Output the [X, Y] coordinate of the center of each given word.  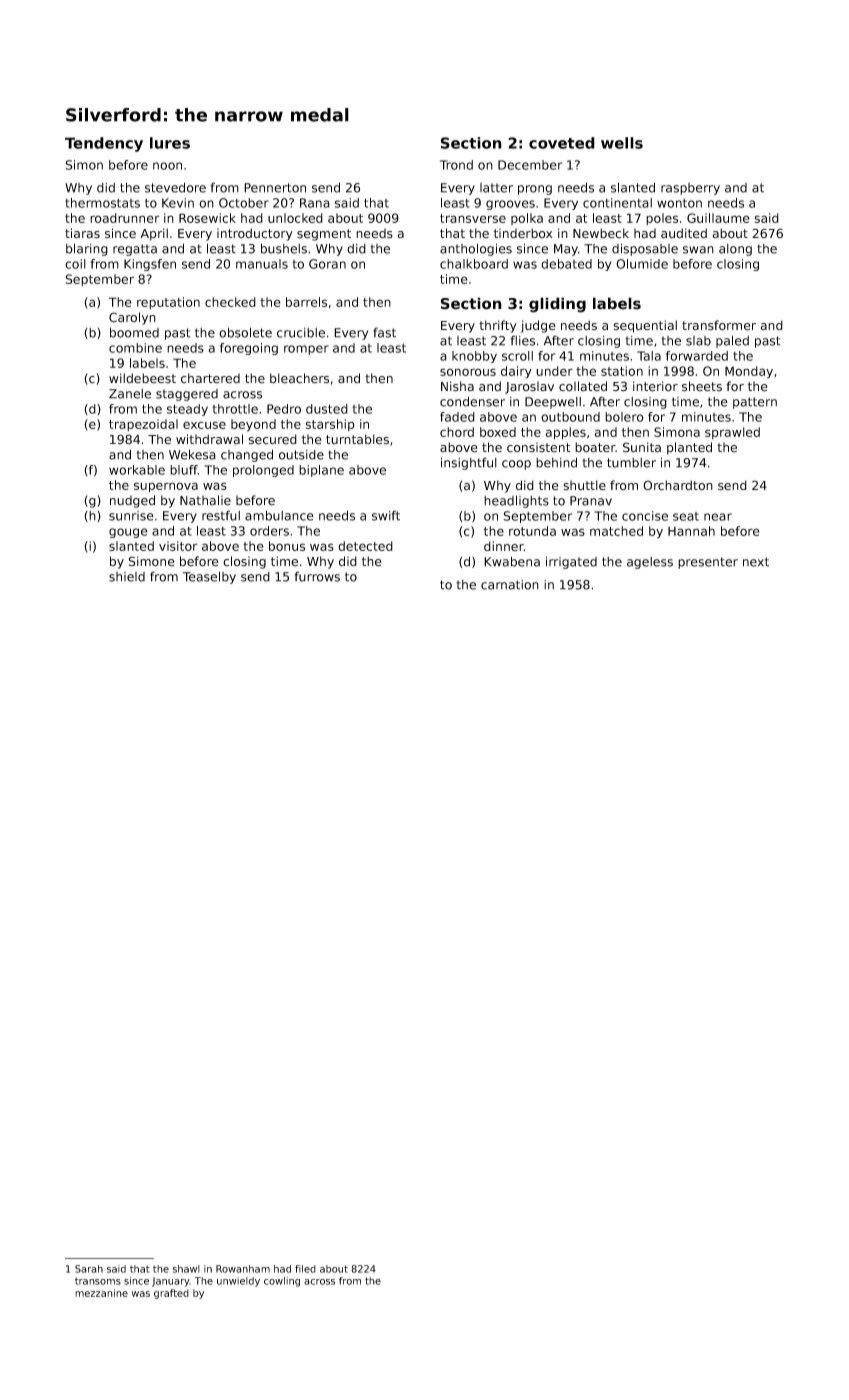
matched [616, 531]
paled [732, 341]
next [756, 562]
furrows [317, 576]
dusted [327, 409]
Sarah [89, 1269]
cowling [282, 1282]
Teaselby [209, 577]
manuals [262, 264]
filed [305, 1269]
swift [386, 515]
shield [127, 577]
